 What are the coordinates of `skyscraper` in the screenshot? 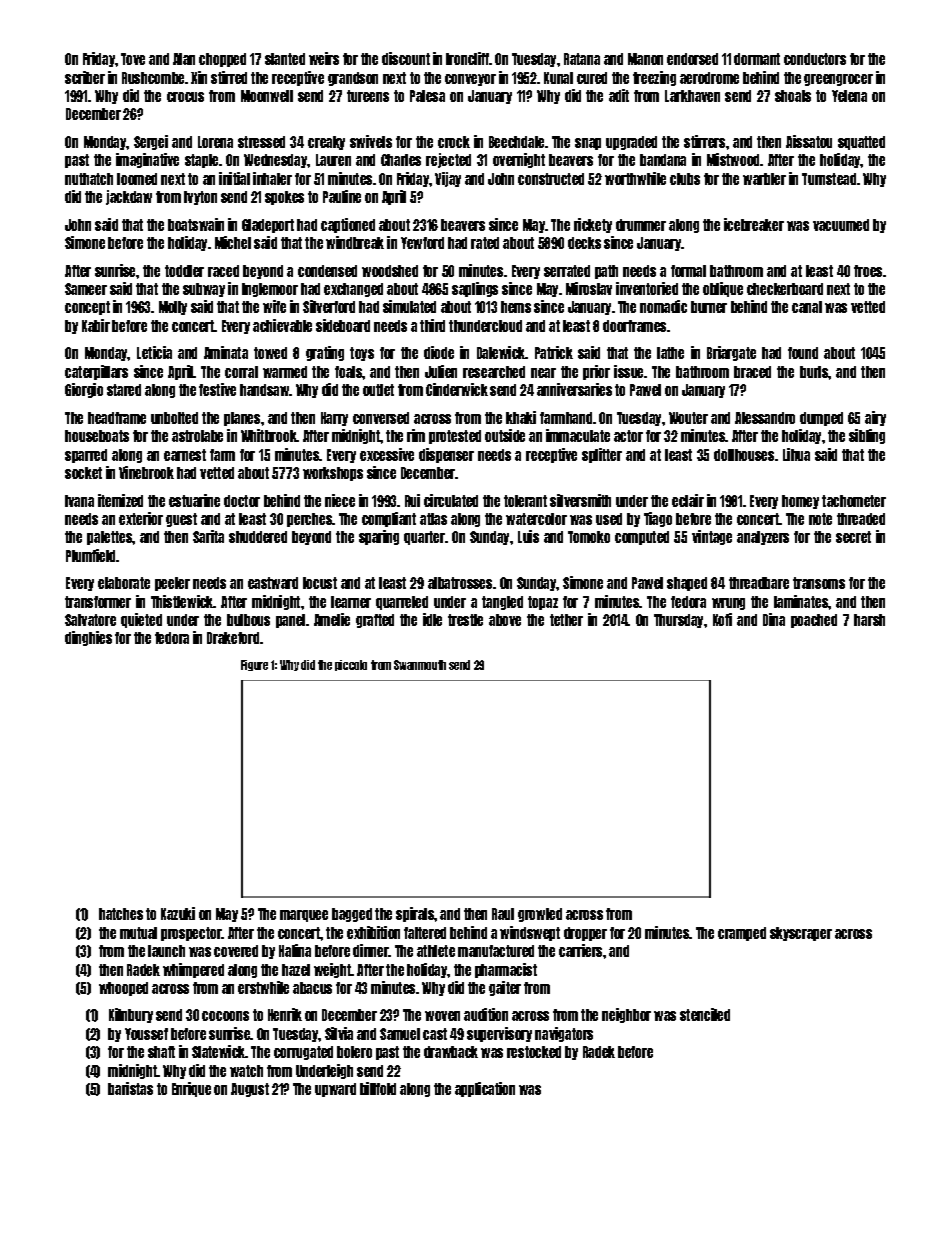 It's located at (801, 934).
